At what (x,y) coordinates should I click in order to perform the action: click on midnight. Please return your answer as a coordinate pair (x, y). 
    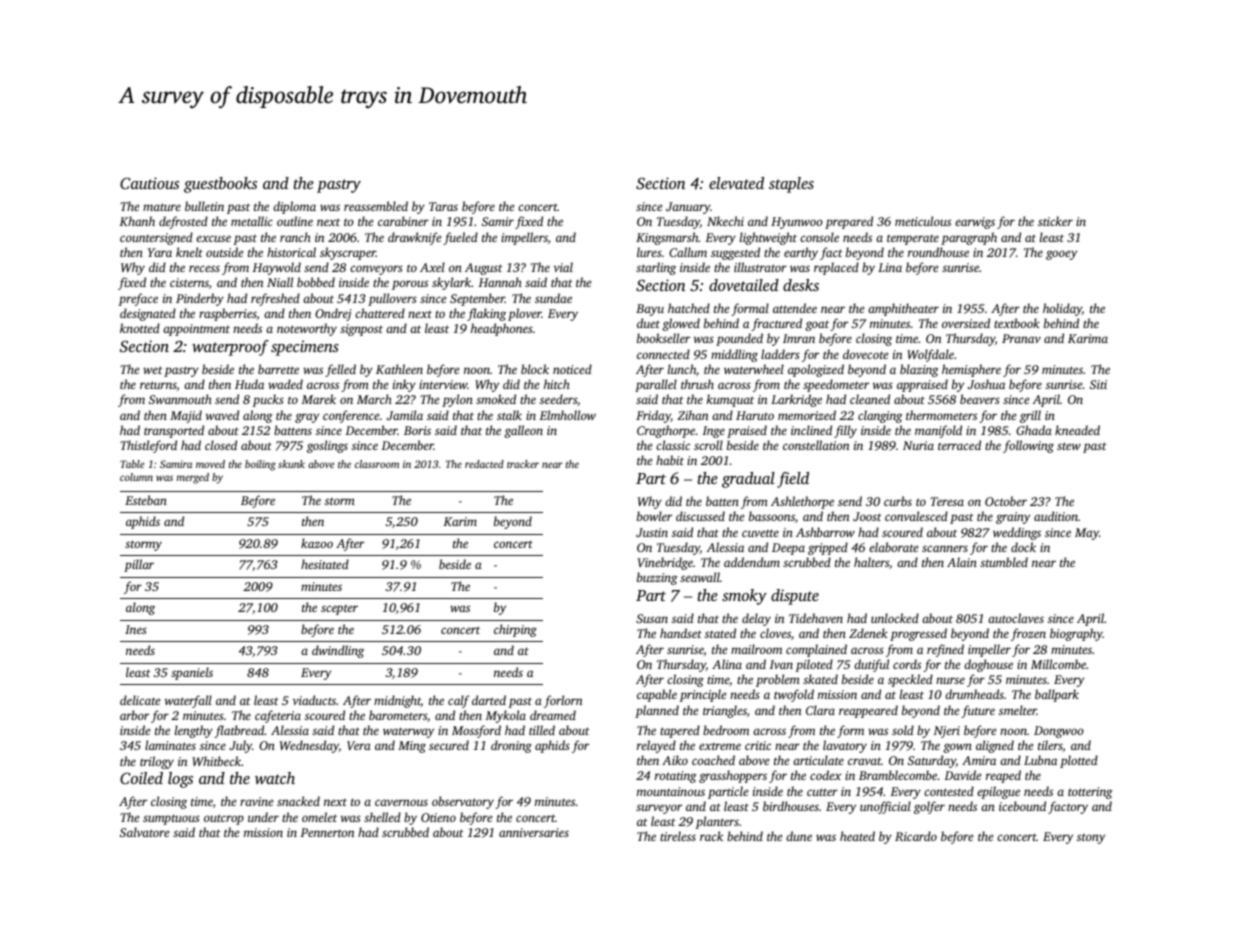
    Looking at the image, I should click on (397, 701).
